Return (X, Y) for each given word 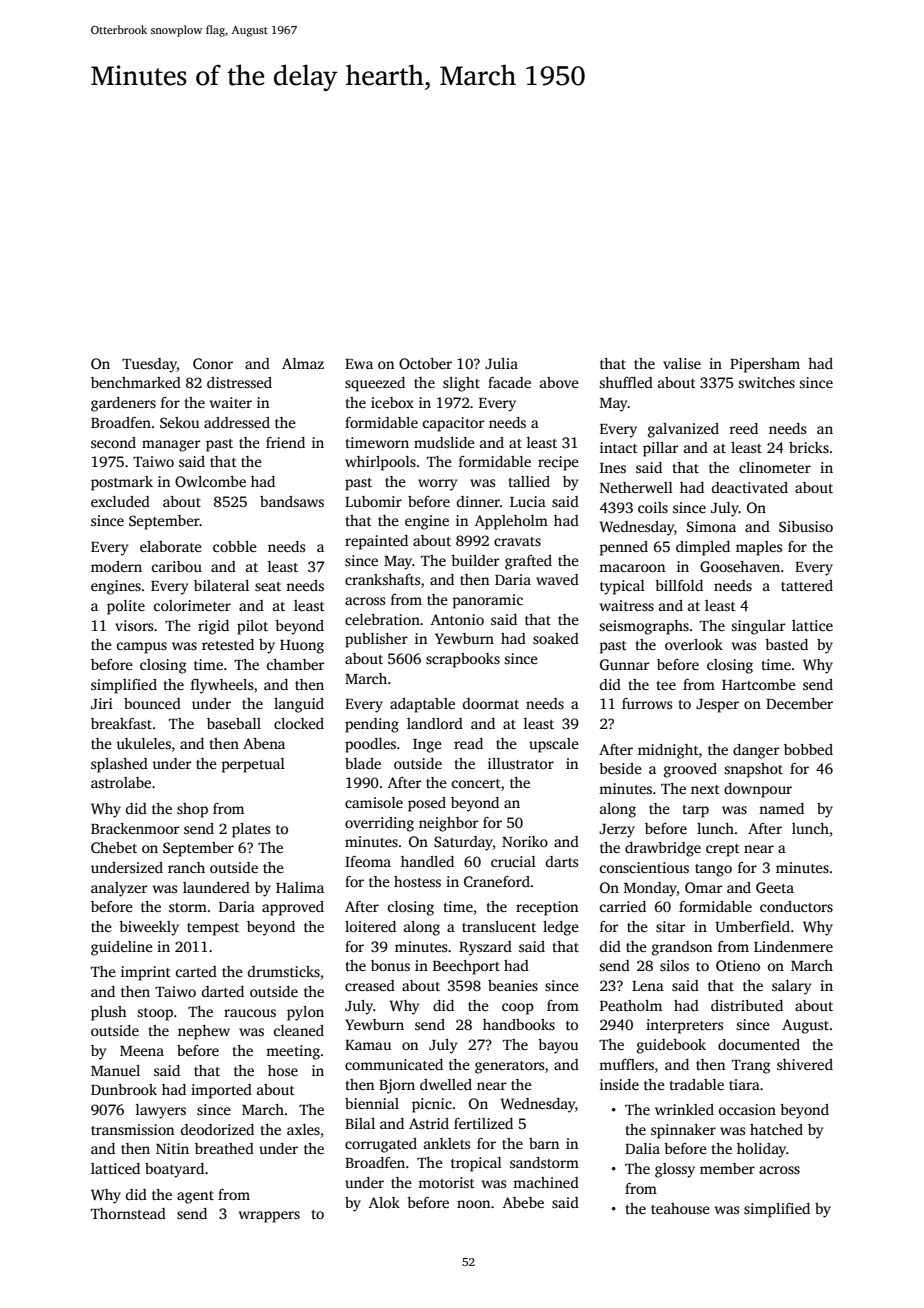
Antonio (457, 619)
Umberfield (752, 926)
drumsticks (284, 971)
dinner (478, 501)
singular (758, 627)
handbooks (519, 1024)
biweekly (149, 928)
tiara (744, 1084)
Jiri (102, 703)
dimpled (703, 548)
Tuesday (149, 365)
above (559, 382)
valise (682, 363)
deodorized (217, 1129)
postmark (122, 483)
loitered (370, 926)
